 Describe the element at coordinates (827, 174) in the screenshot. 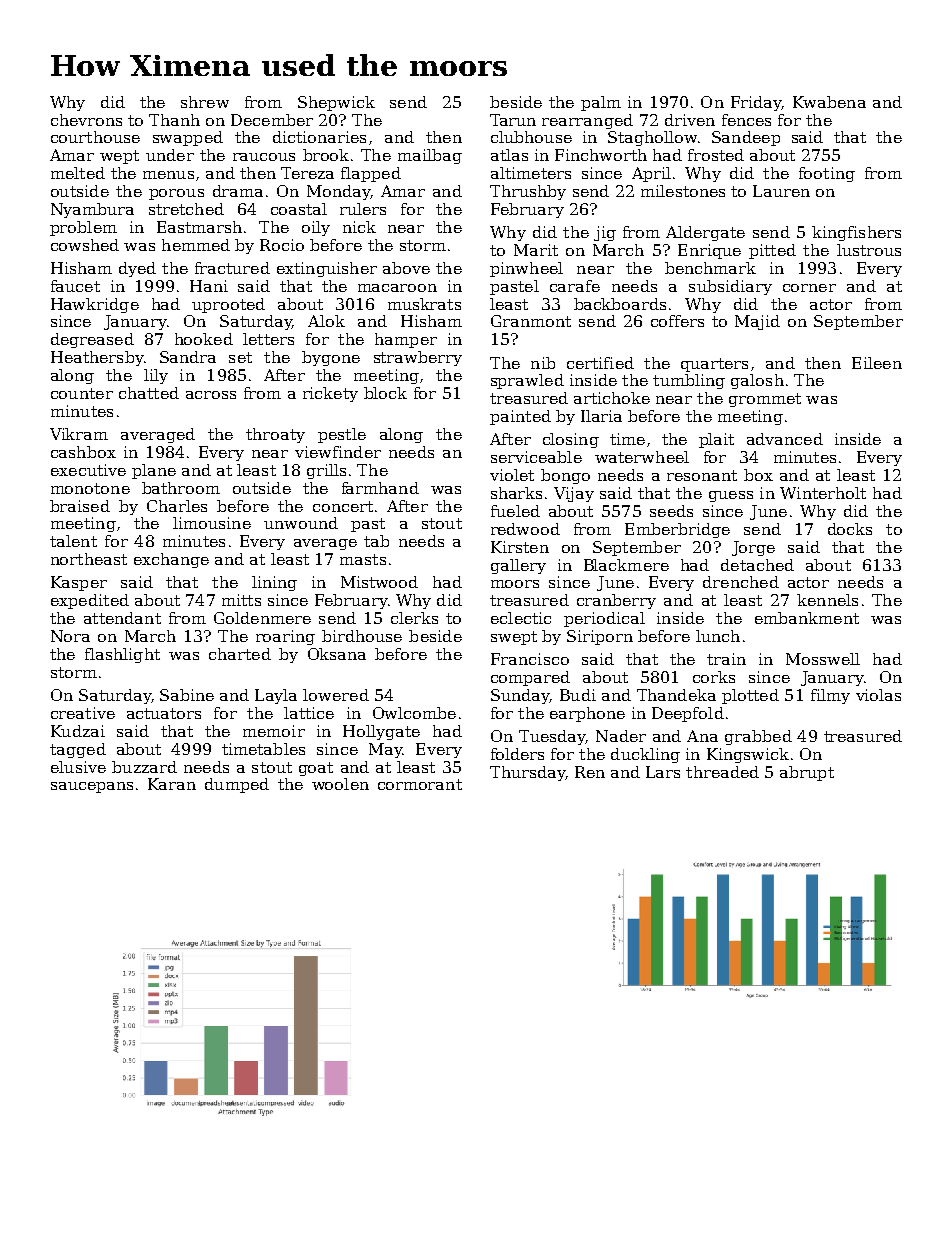

I see `footing` at that location.
